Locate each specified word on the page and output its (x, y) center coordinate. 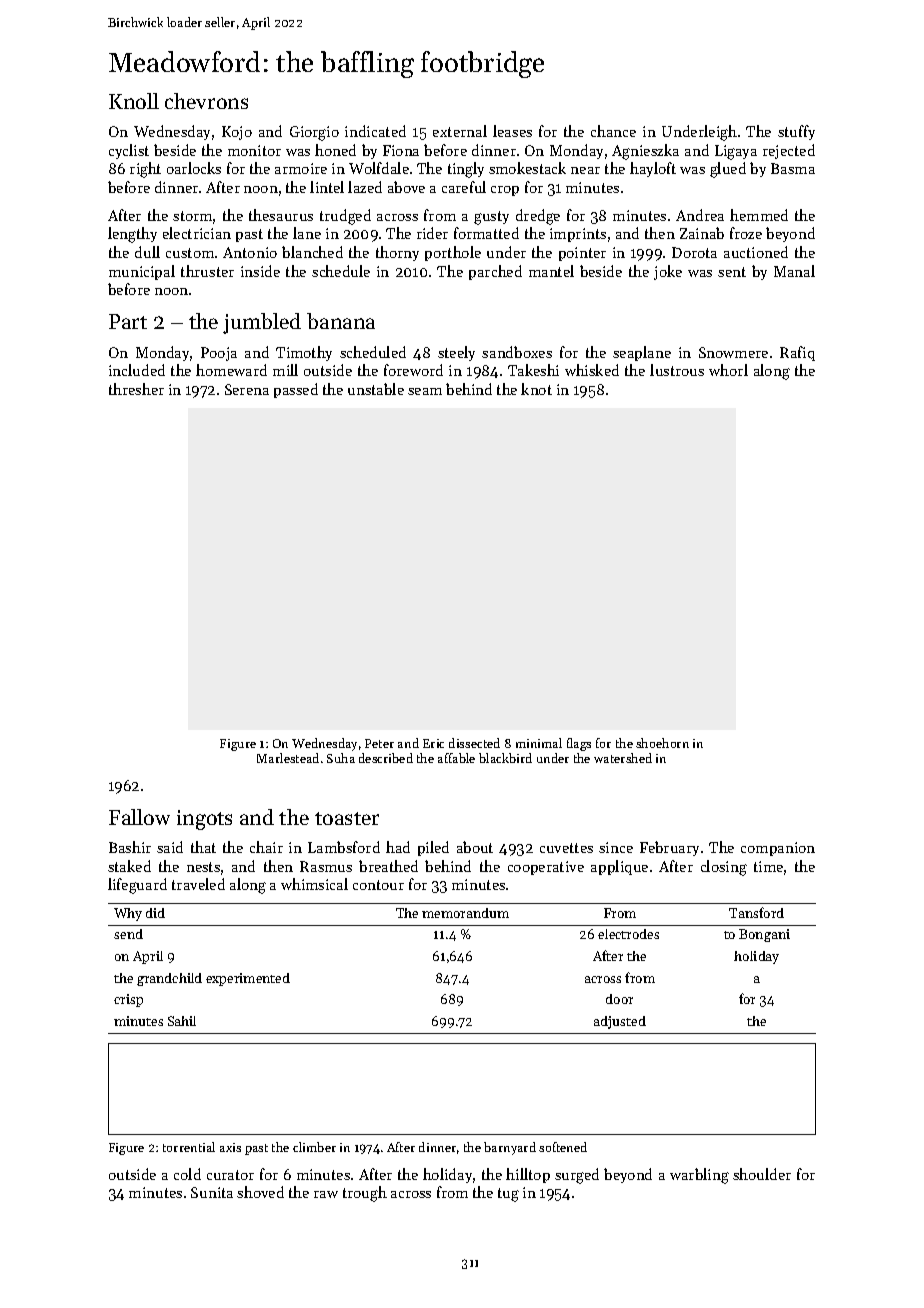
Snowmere (733, 352)
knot (536, 389)
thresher (136, 389)
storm (192, 216)
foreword (413, 370)
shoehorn (662, 743)
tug (508, 1195)
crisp (128, 1000)
